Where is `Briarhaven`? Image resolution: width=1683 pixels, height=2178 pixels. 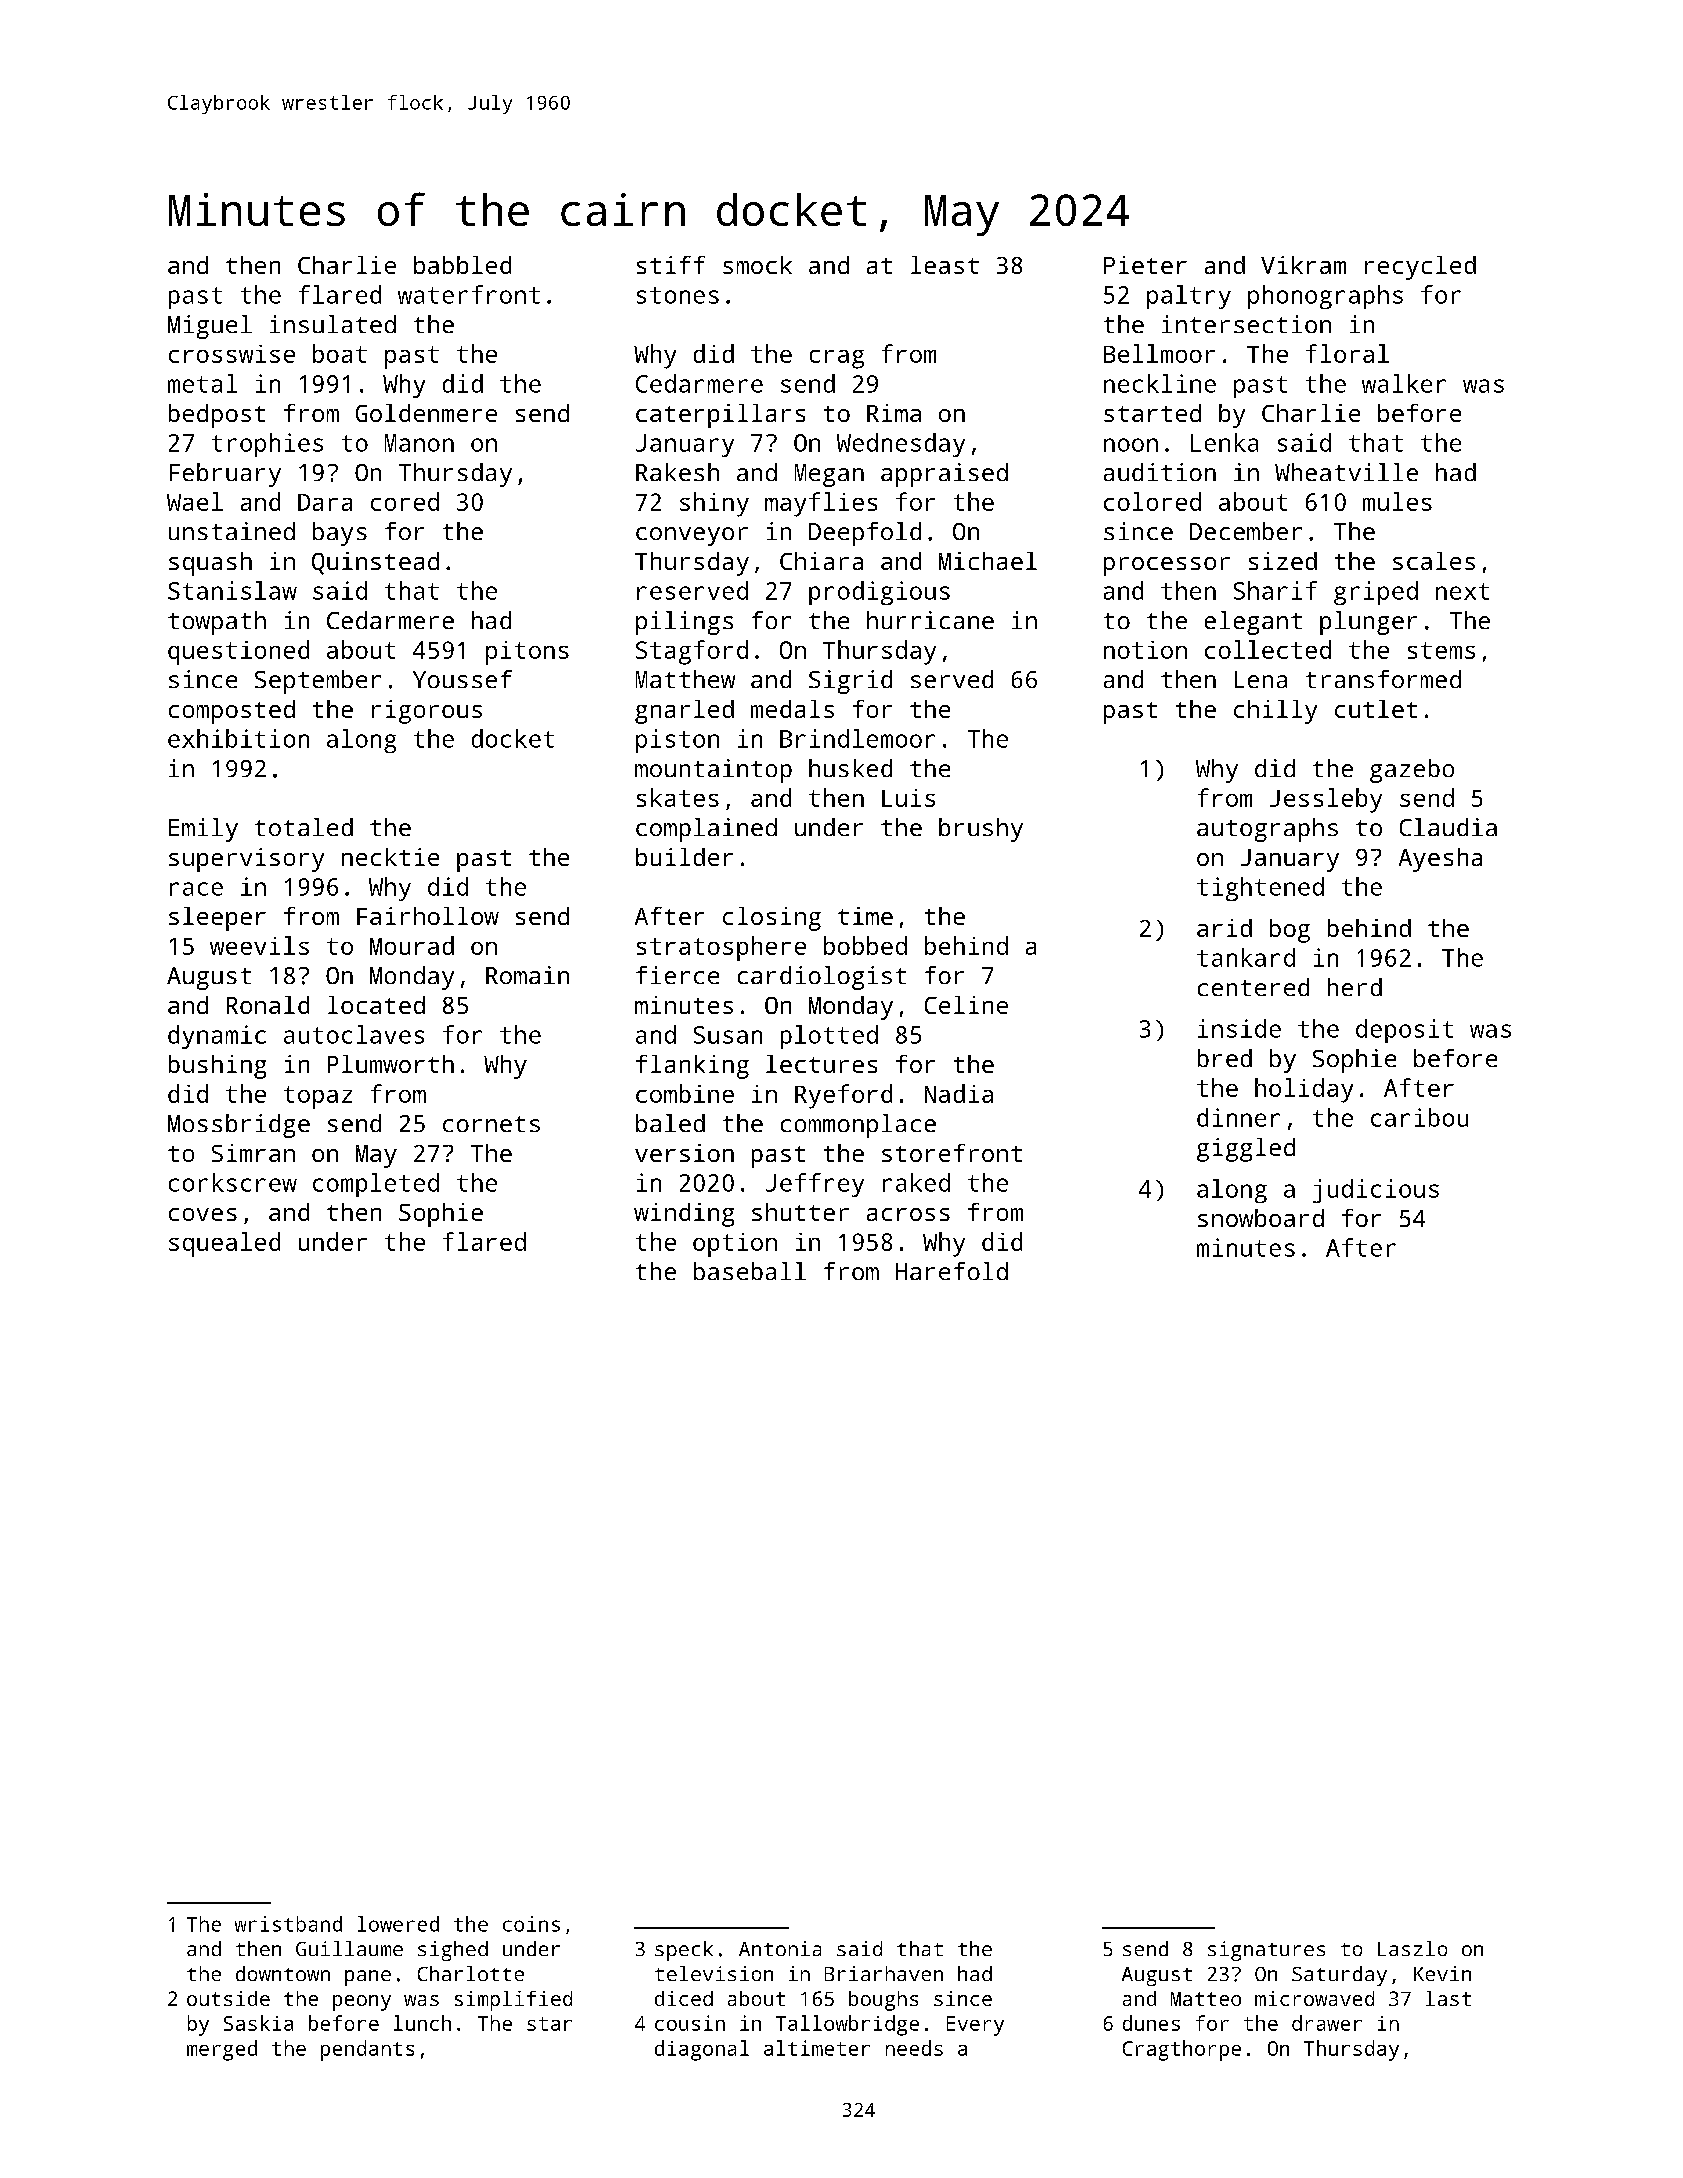 Briarhaven is located at coordinates (884, 1973).
